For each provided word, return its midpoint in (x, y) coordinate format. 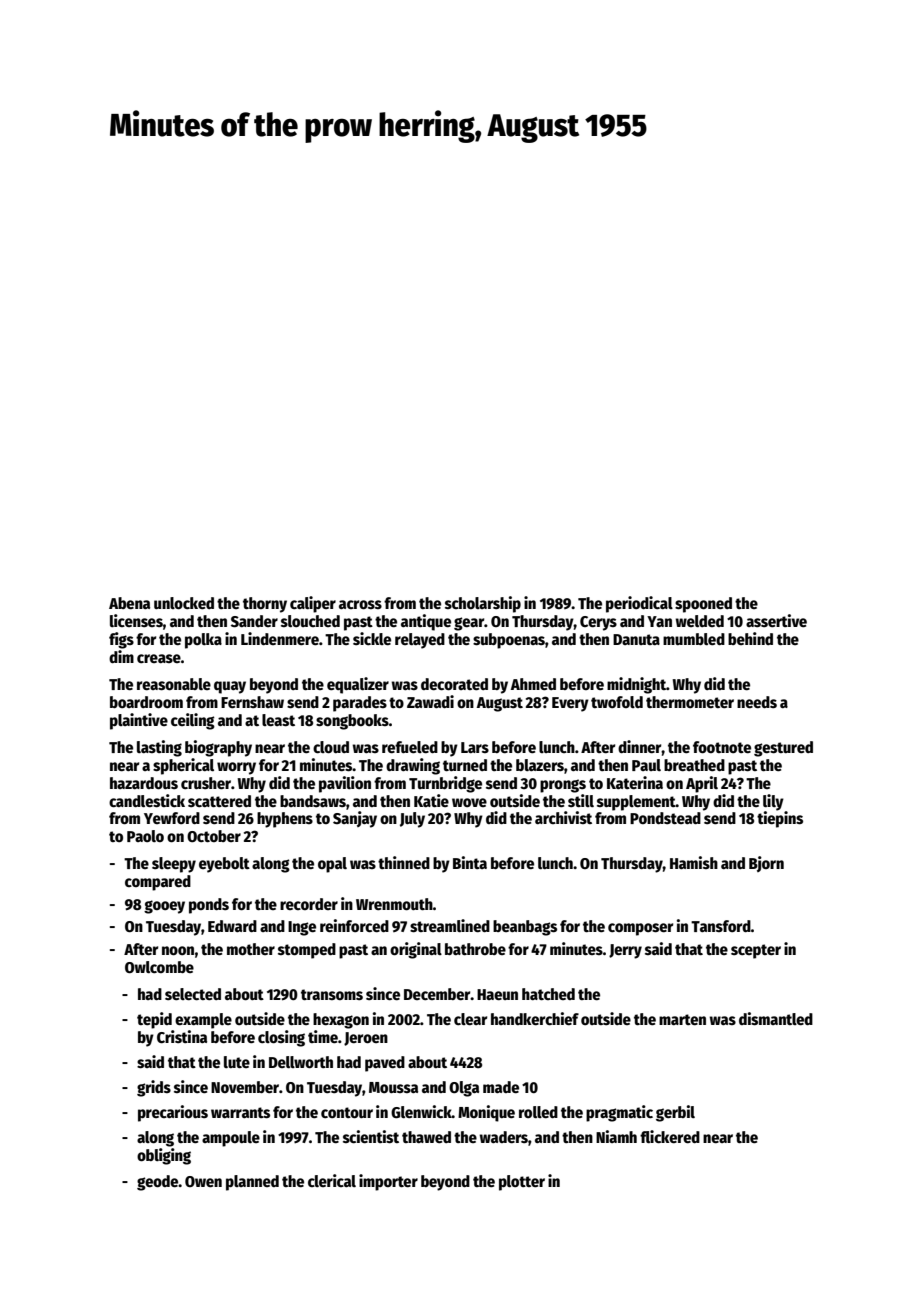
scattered (219, 801)
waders (503, 1137)
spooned (703, 605)
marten (682, 1019)
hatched (548, 994)
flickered (670, 1137)
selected (193, 994)
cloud (331, 747)
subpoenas (509, 641)
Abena (129, 603)
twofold (617, 702)
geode (158, 1183)
